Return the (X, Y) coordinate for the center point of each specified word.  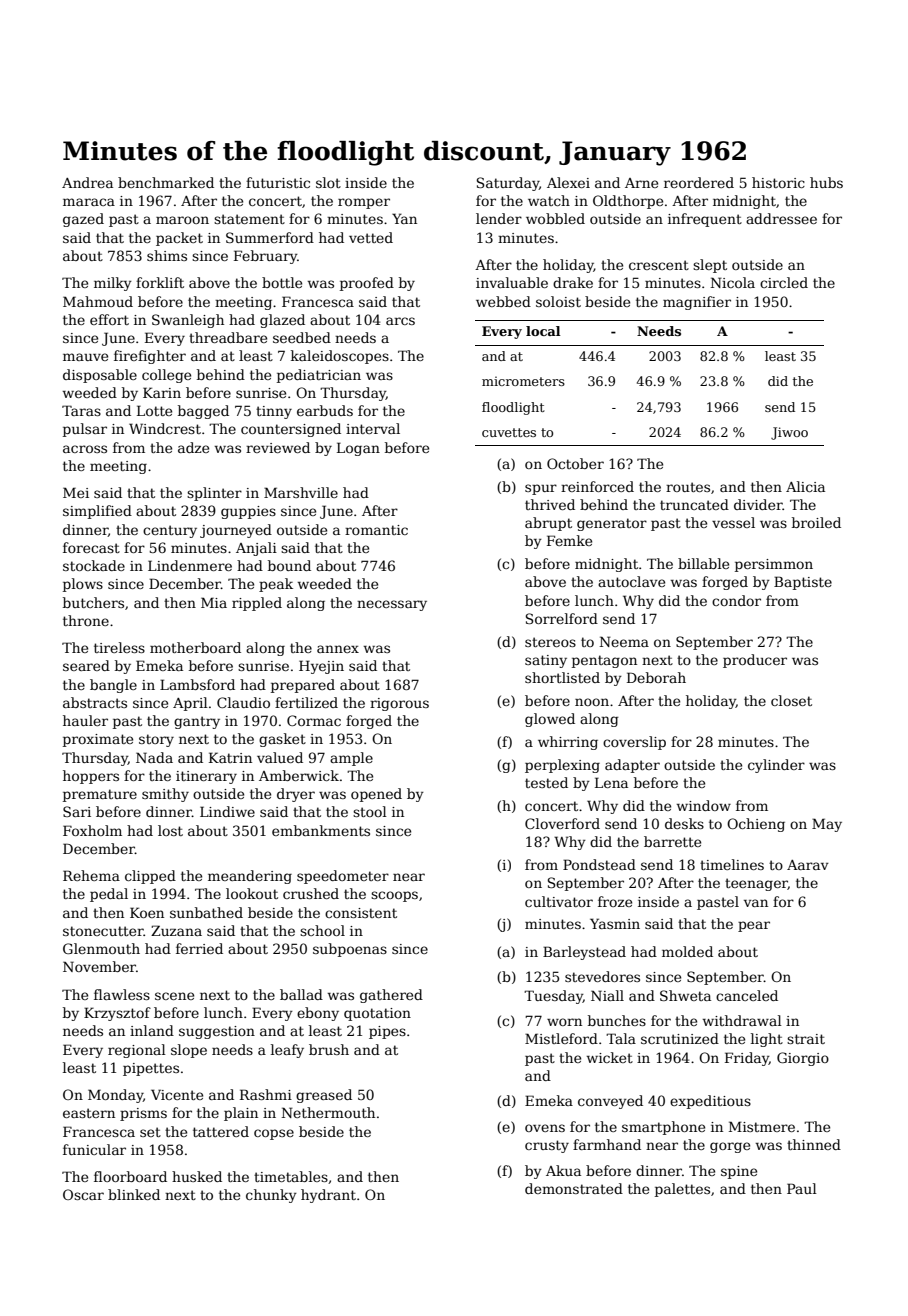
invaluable (512, 282)
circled (784, 282)
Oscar (83, 1194)
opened (376, 795)
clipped (150, 877)
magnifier (697, 303)
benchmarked (166, 182)
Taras (81, 410)
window (704, 805)
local (543, 331)
